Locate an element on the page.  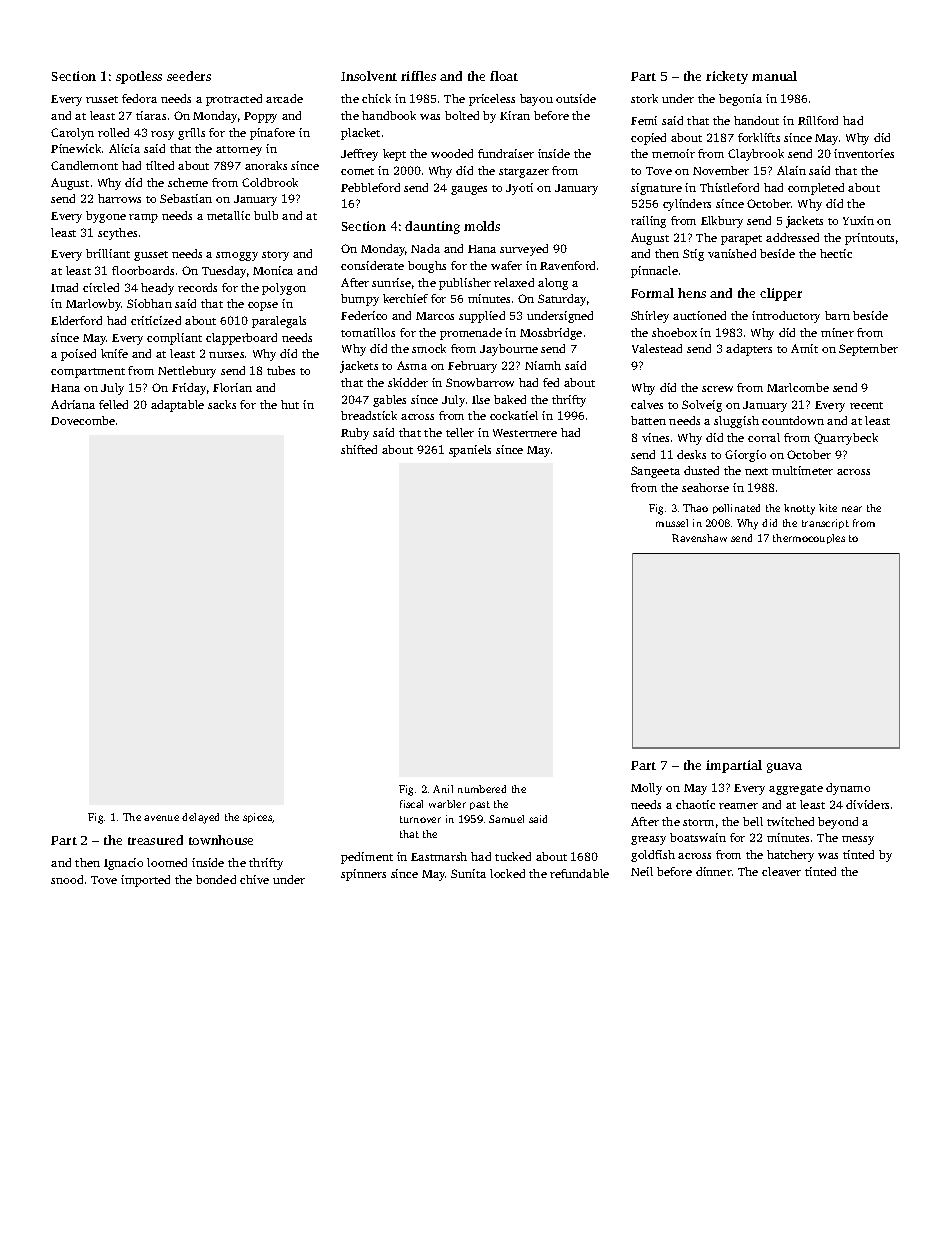
tiaras is located at coordinates (151, 115).
